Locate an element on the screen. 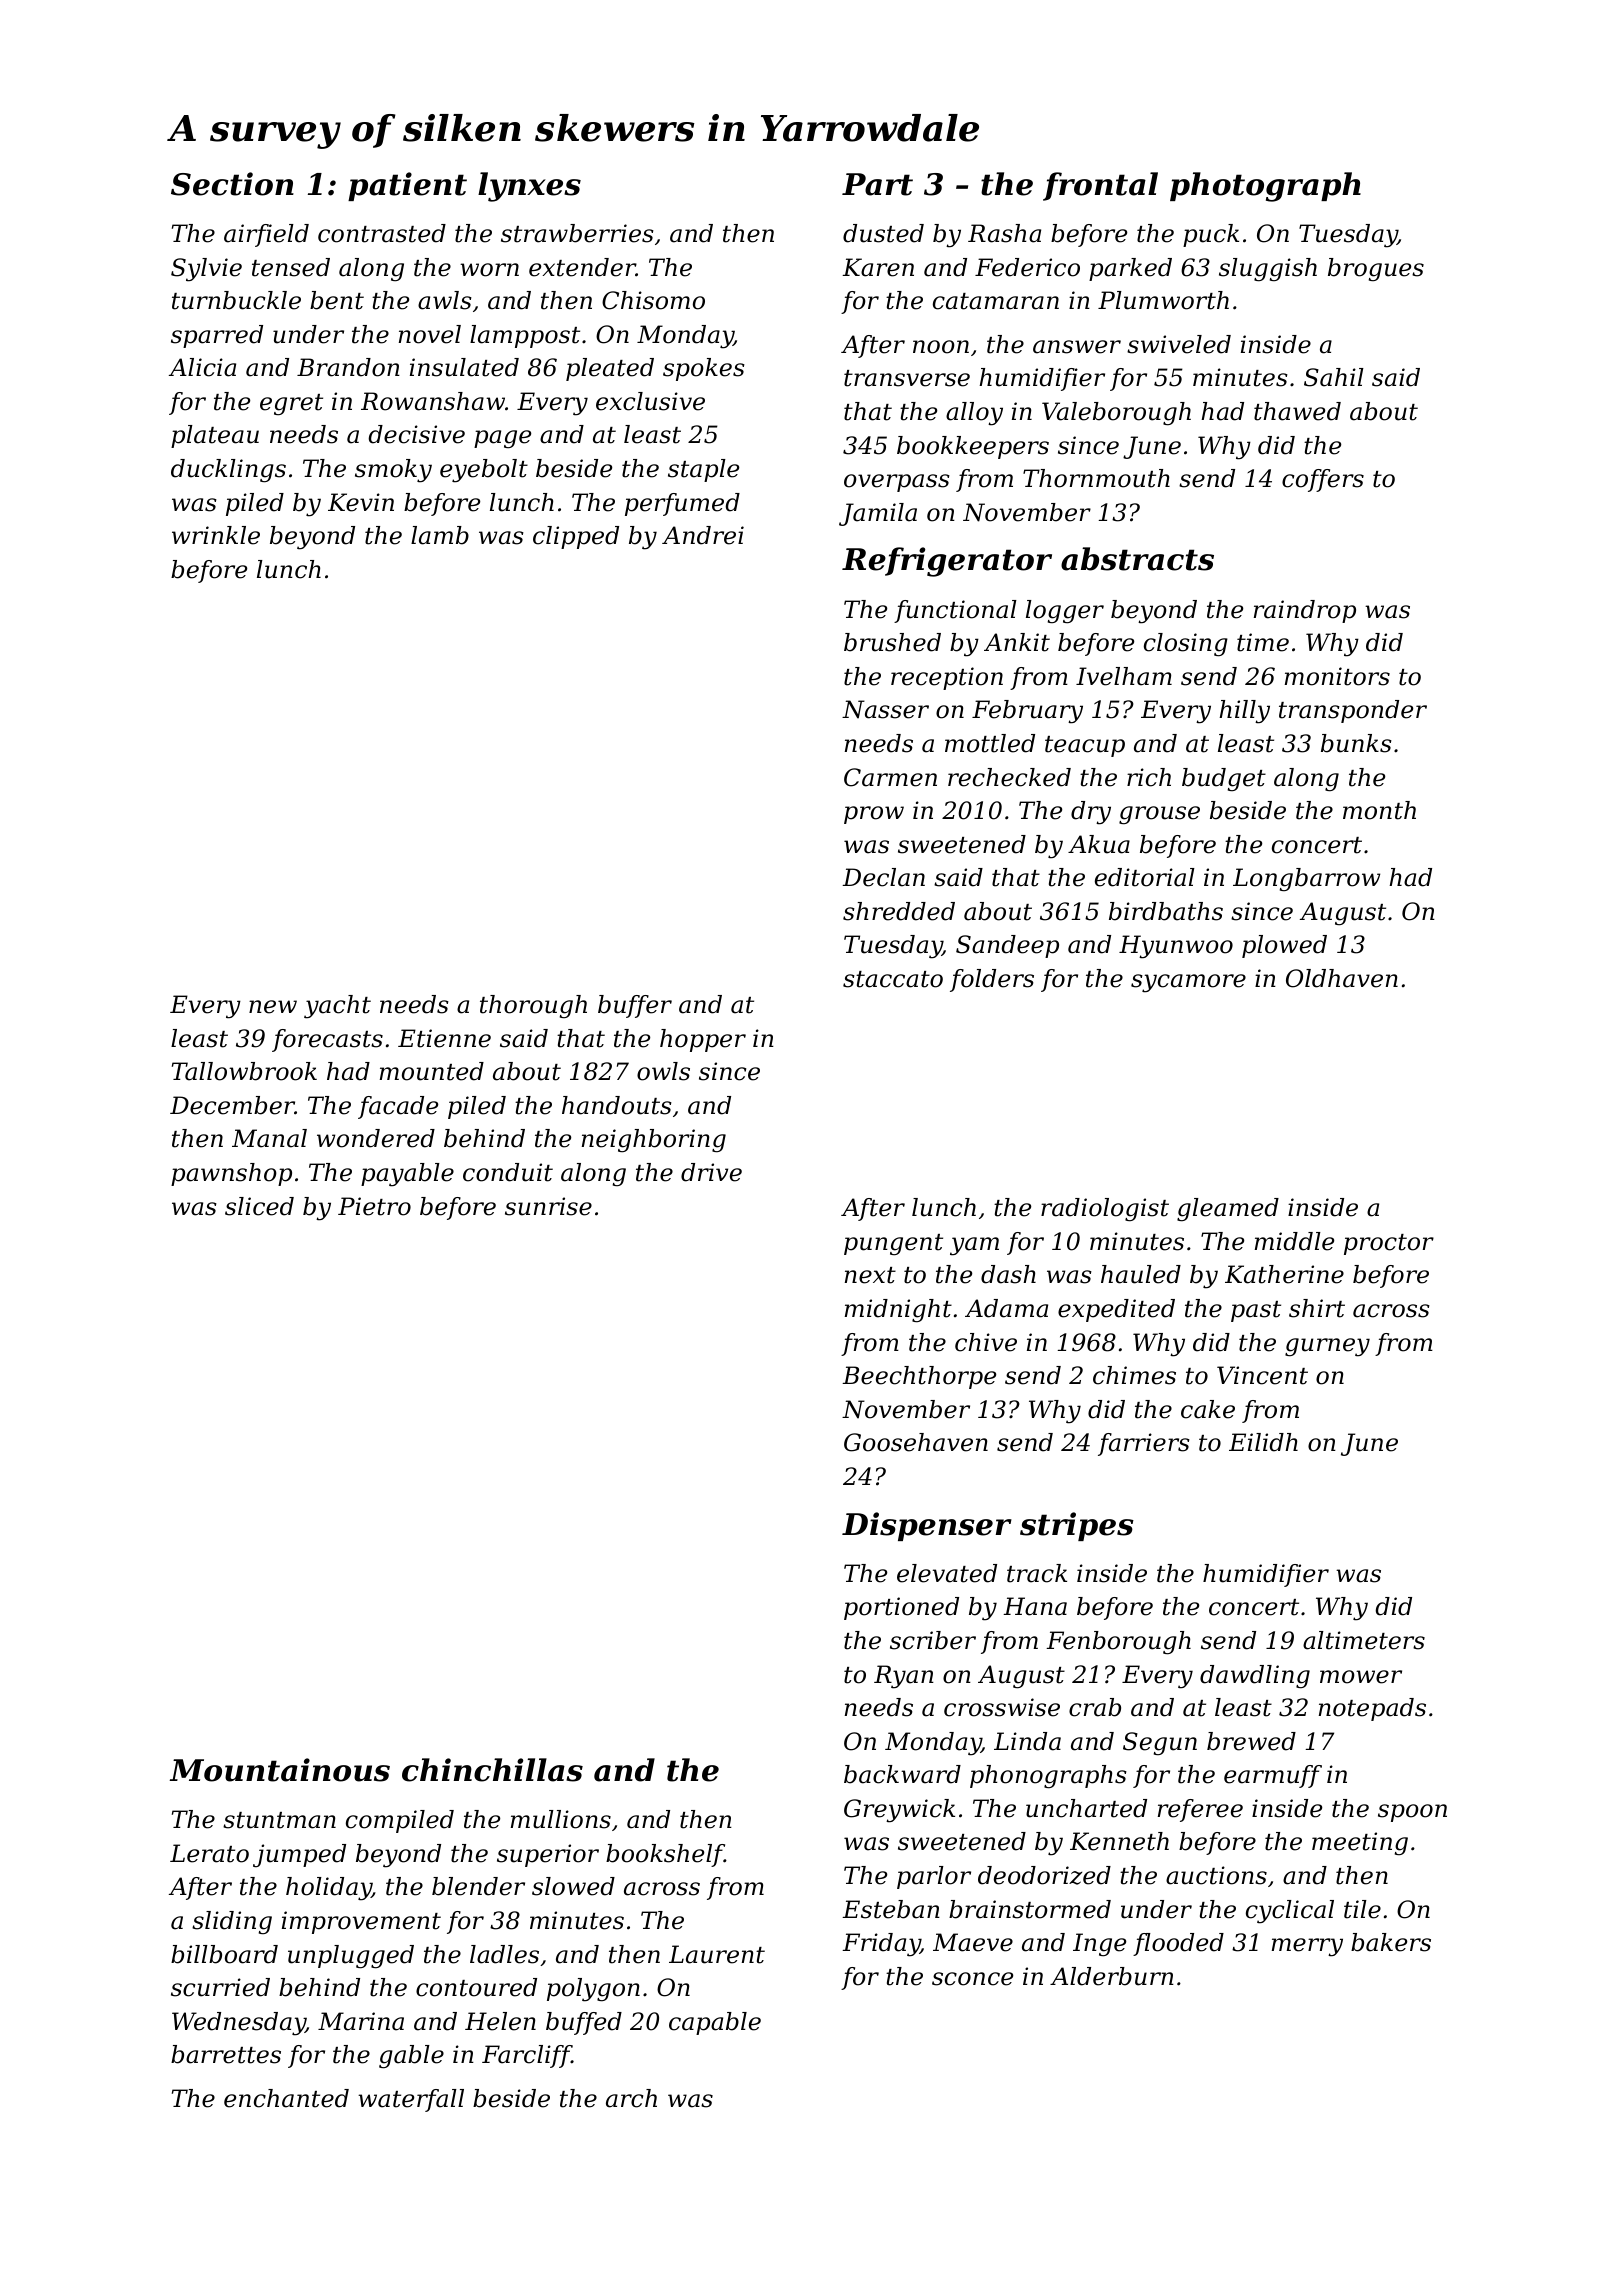 This screenshot has height=2292, width=1620. sliced is located at coordinates (259, 1206).
